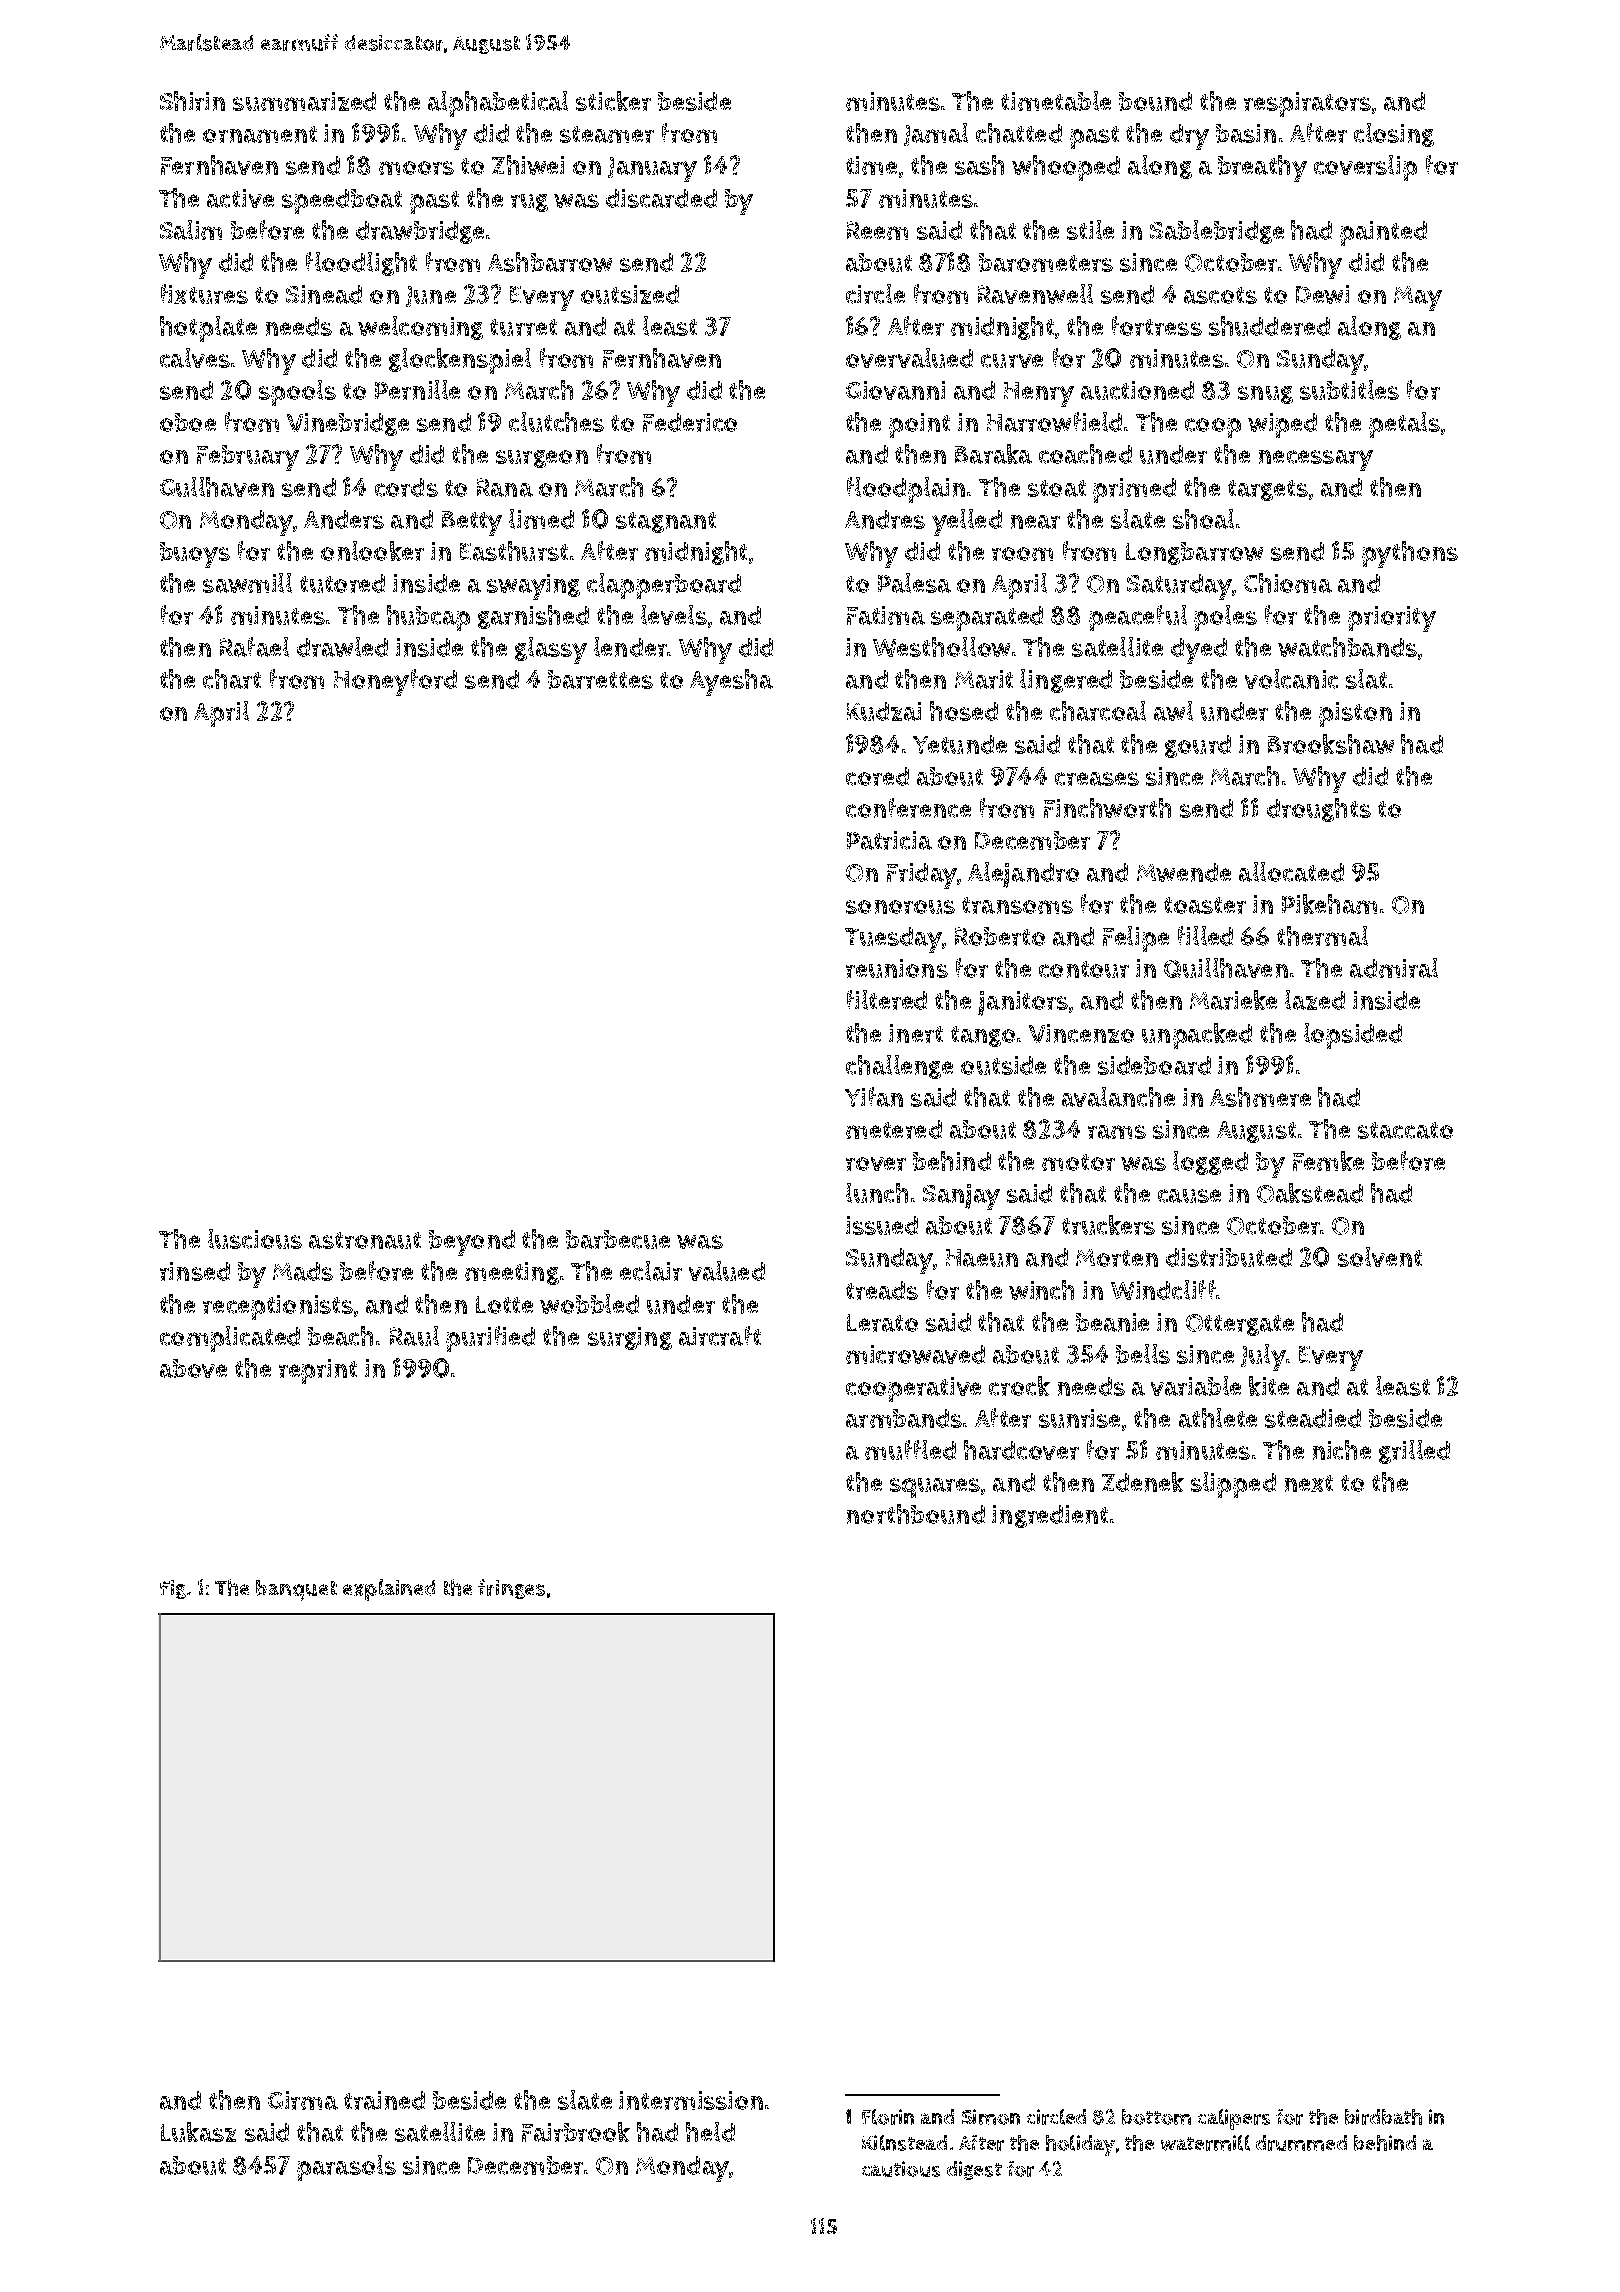 The height and width of the screenshot is (2292, 1620). What do you see at coordinates (304, 101) in the screenshot?
I see `summarized` at bounding box center [304, 101].
